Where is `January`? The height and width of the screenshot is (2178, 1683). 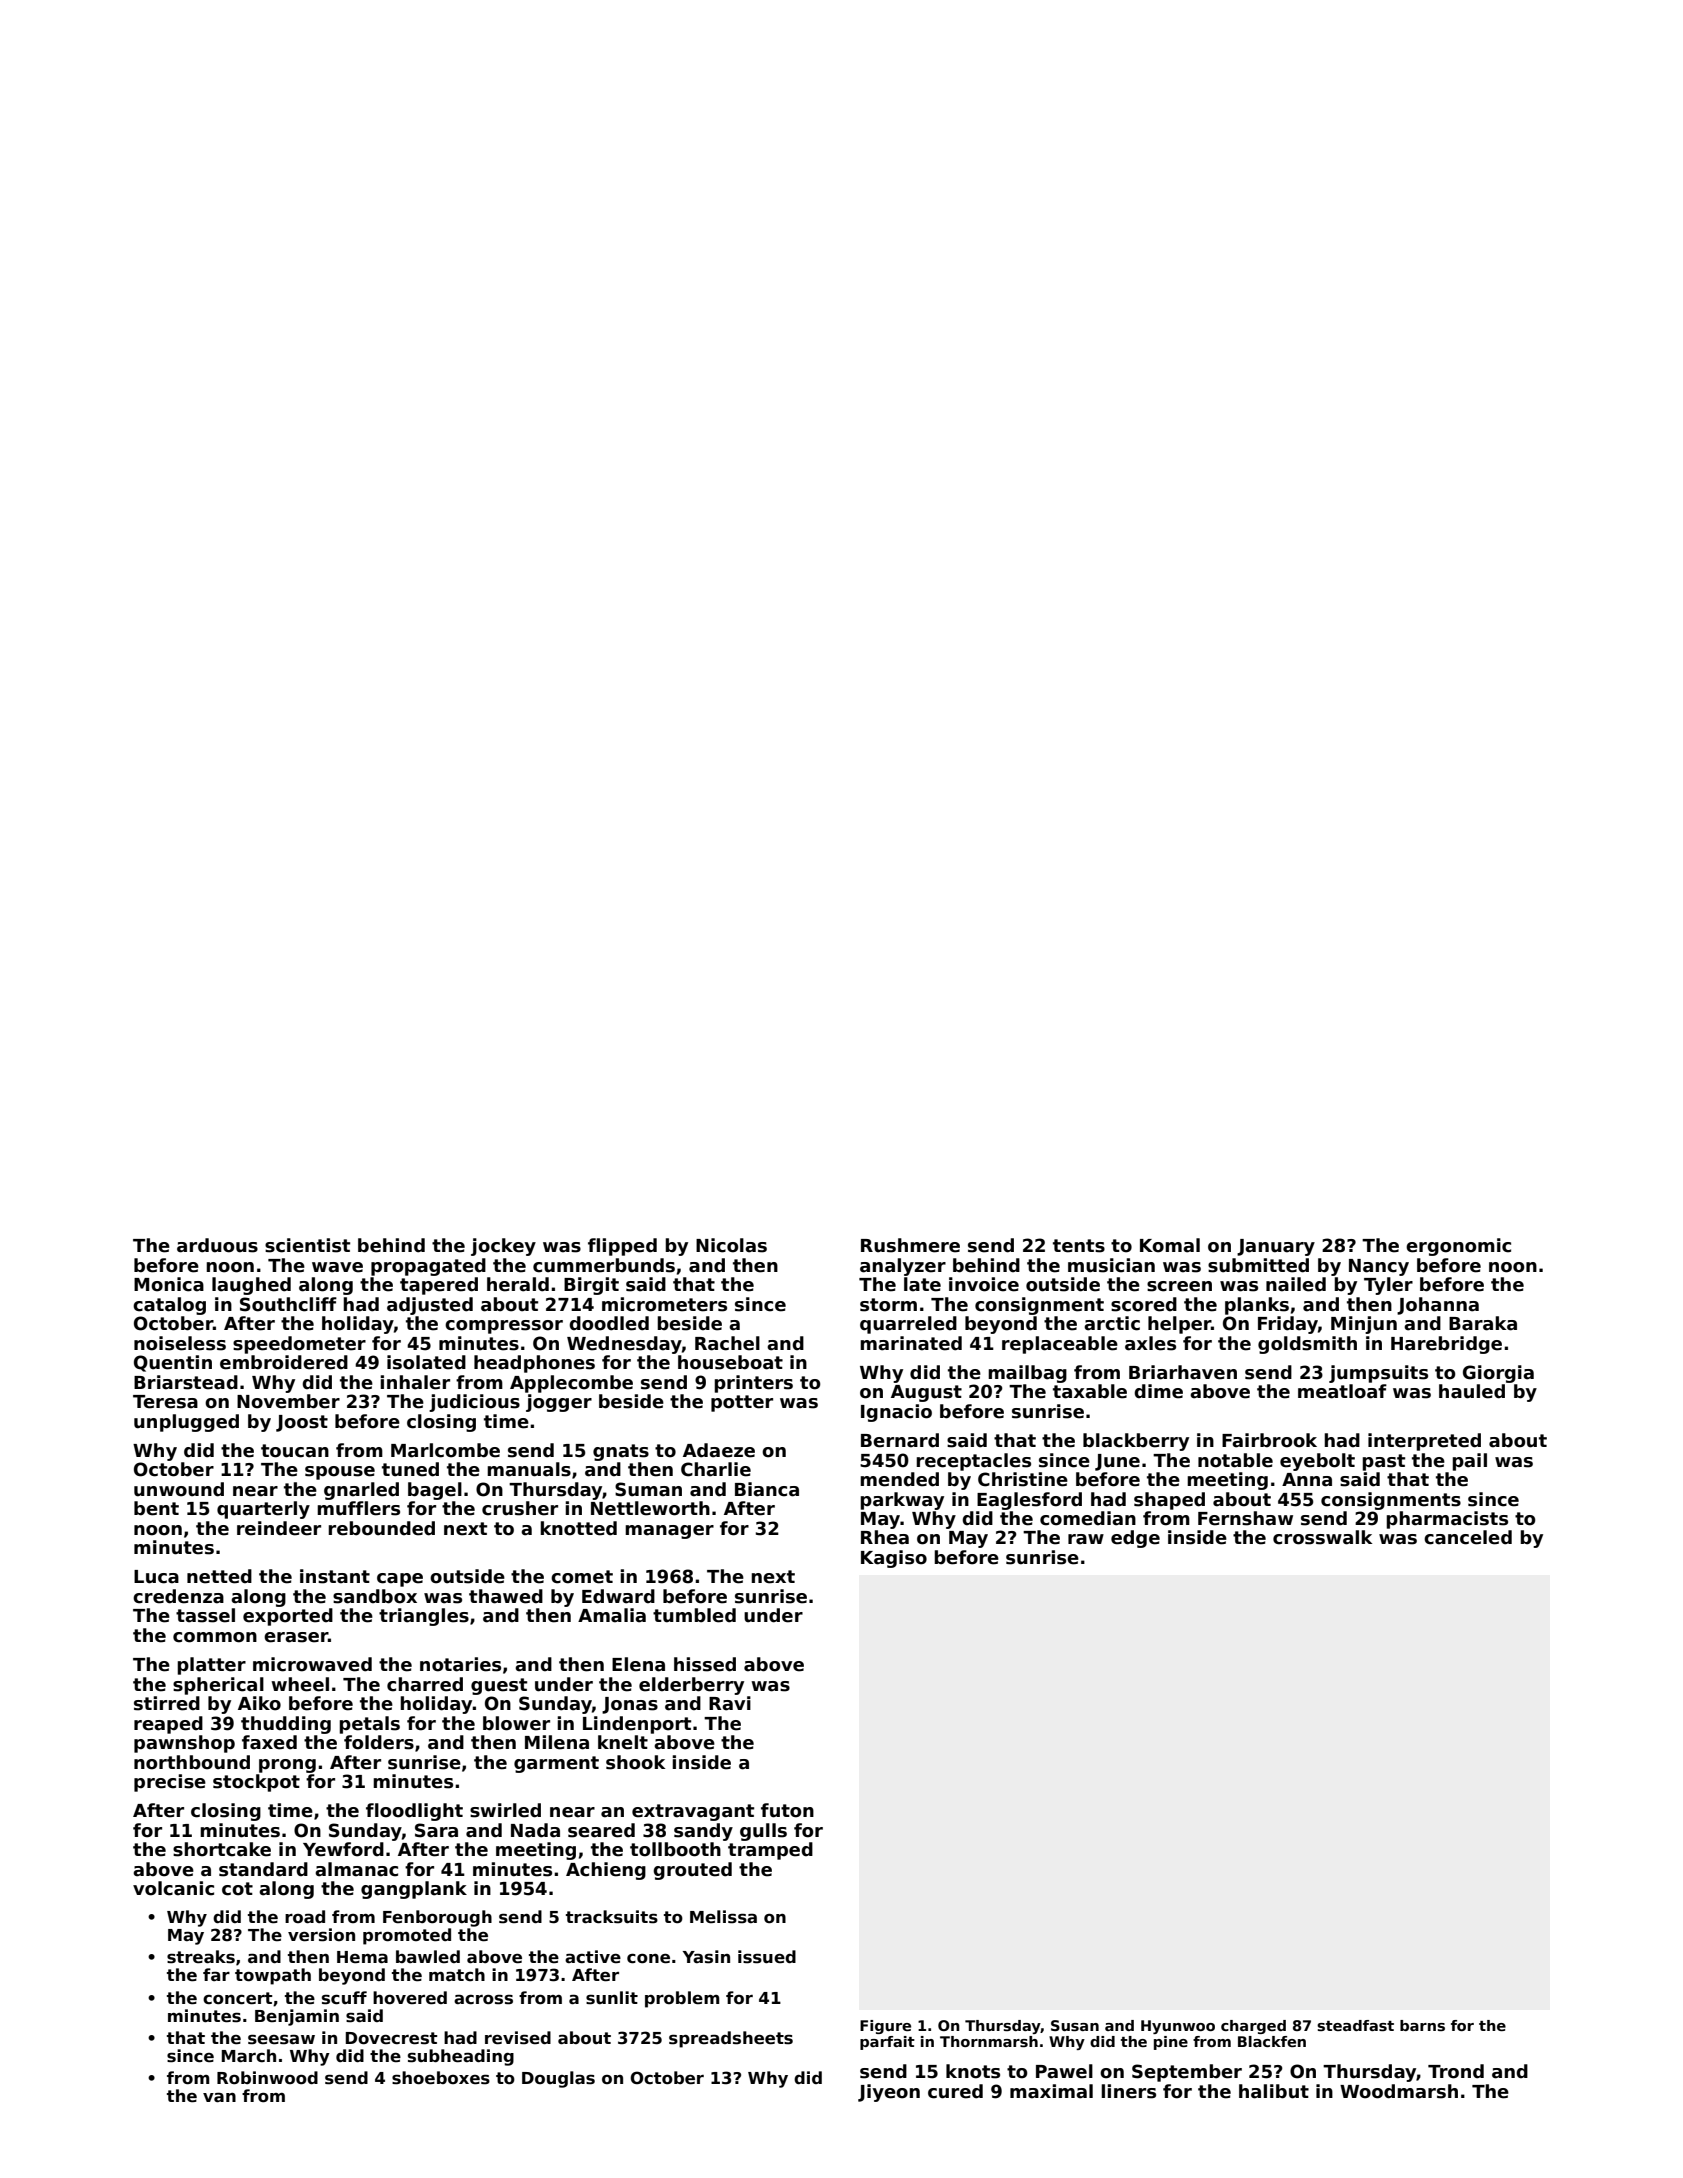 January is located at coordinates (1276, 1247).
